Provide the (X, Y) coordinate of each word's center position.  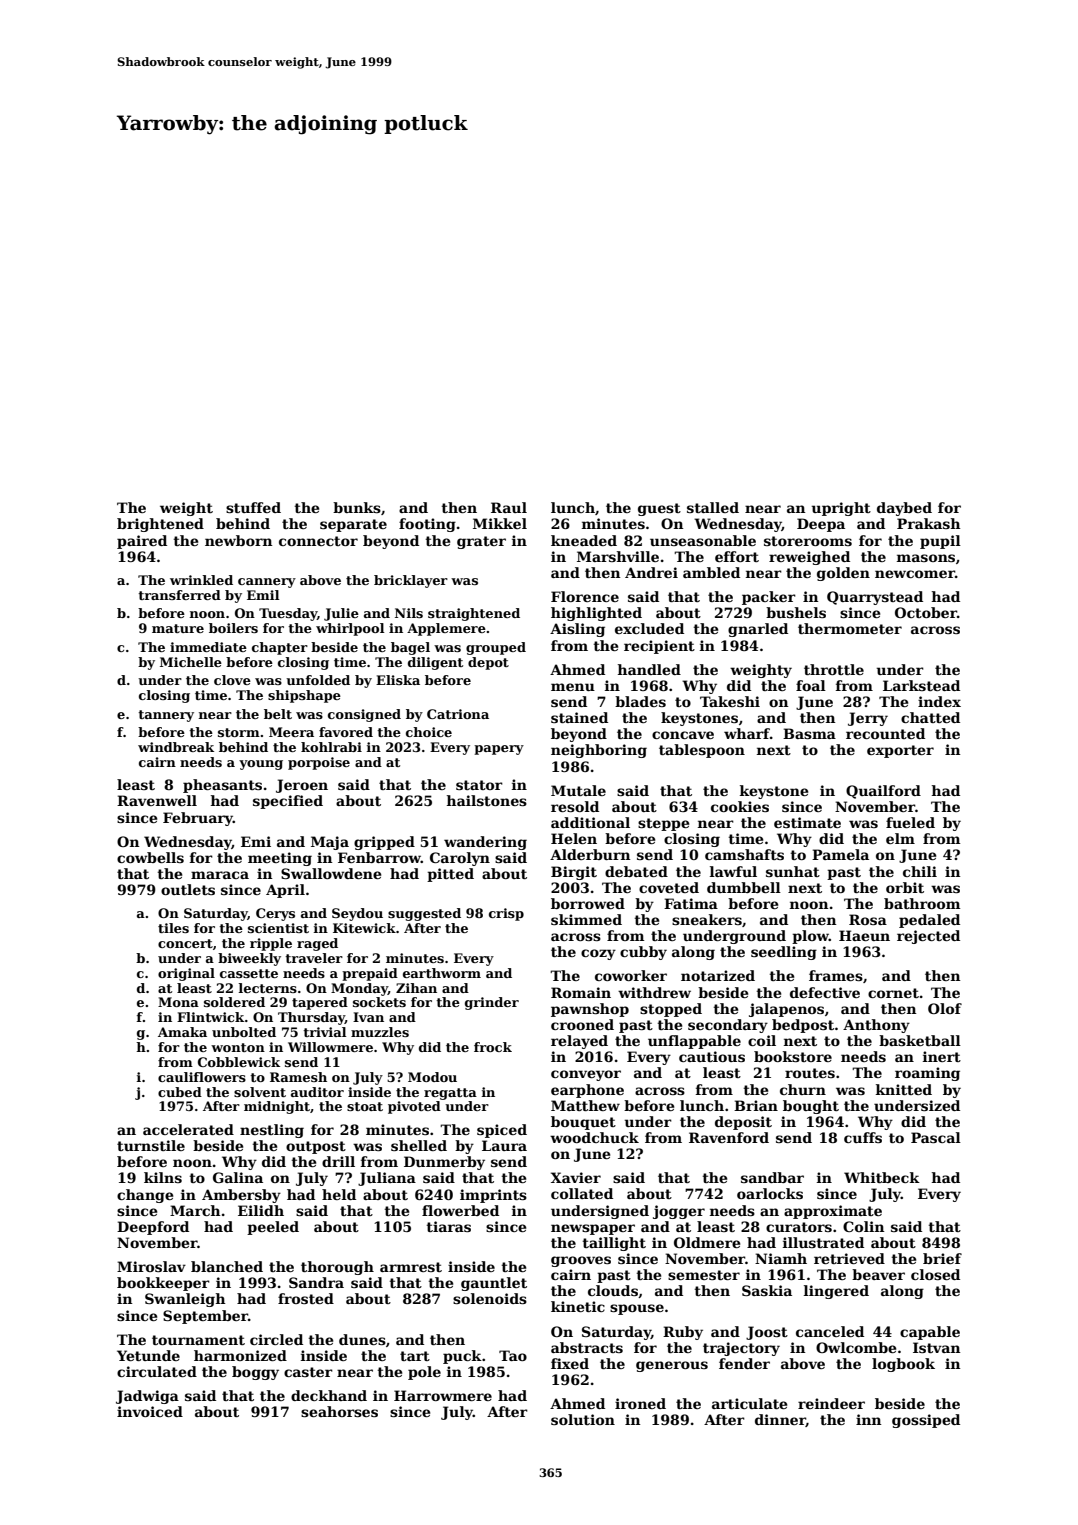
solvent (260, 1092)
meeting (280, 859)
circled (276, 1339)
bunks (357, 507)
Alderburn (590, 854)
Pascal (936, 1137)
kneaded (584, 540)
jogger (679, 1212)
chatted (930, 717)
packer (769, 598)
